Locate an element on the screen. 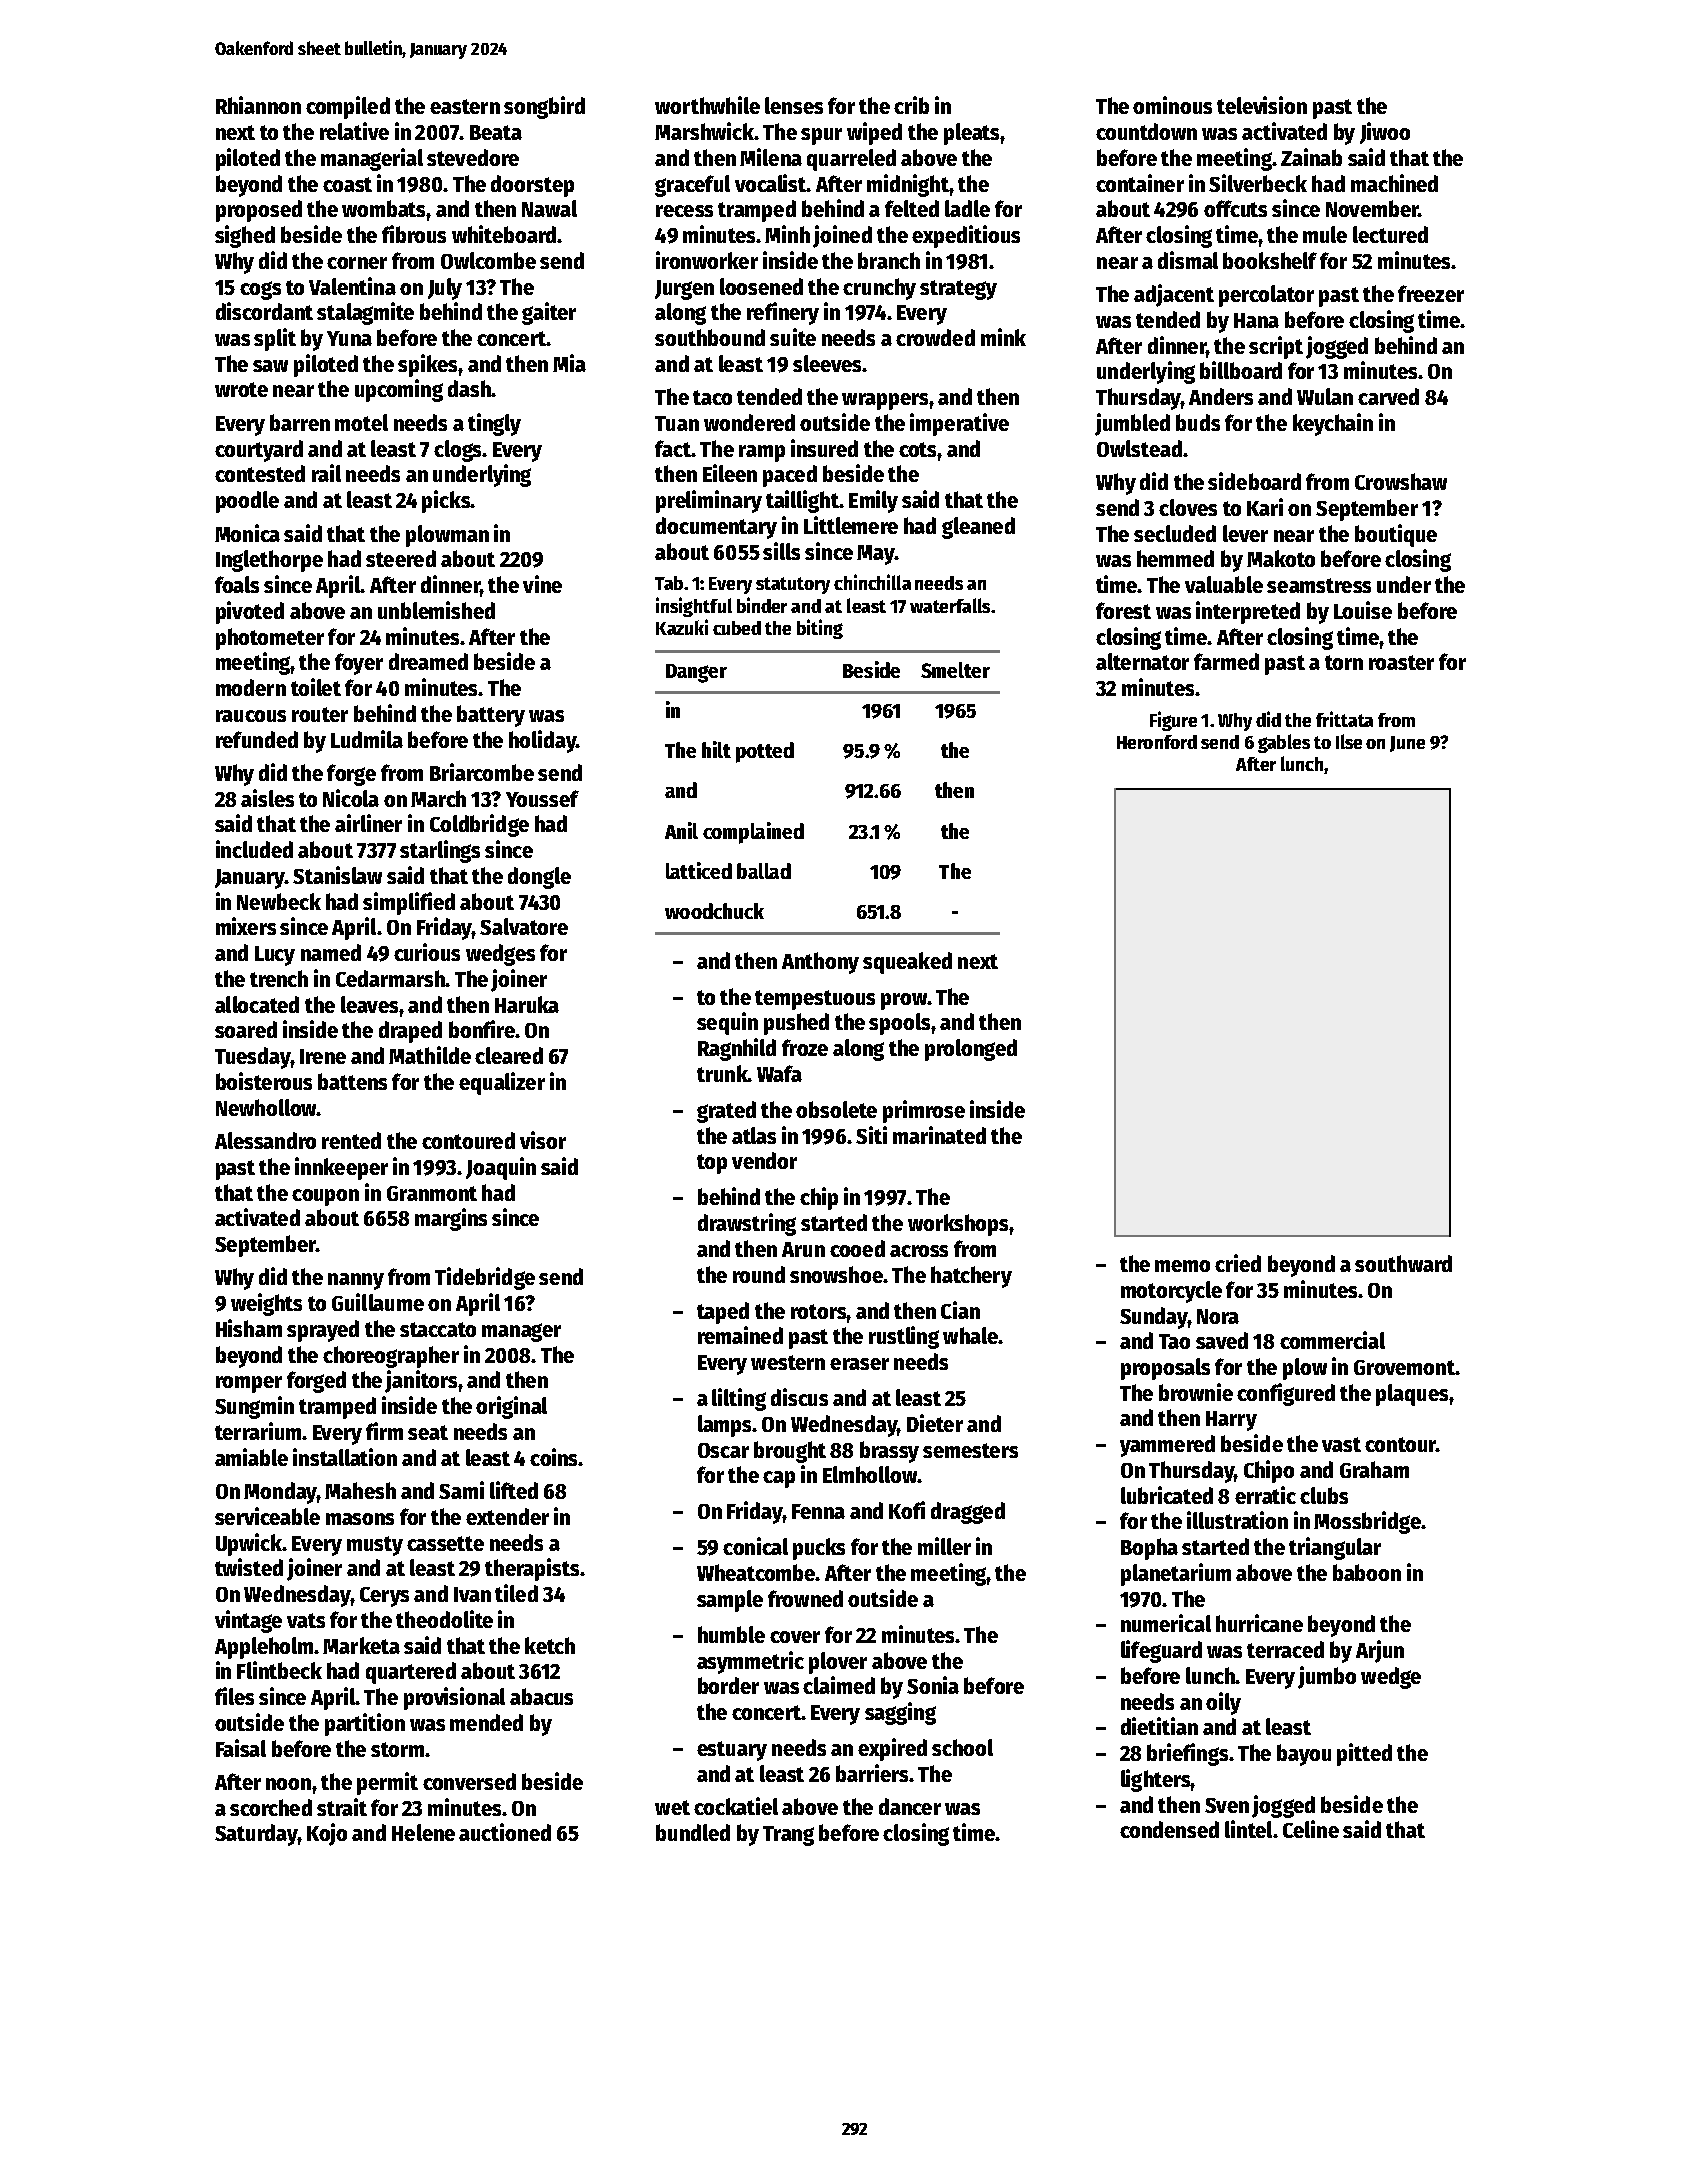 This screenshot has height=2178, width=1683. lenses is located at coordinates (794, 105).
